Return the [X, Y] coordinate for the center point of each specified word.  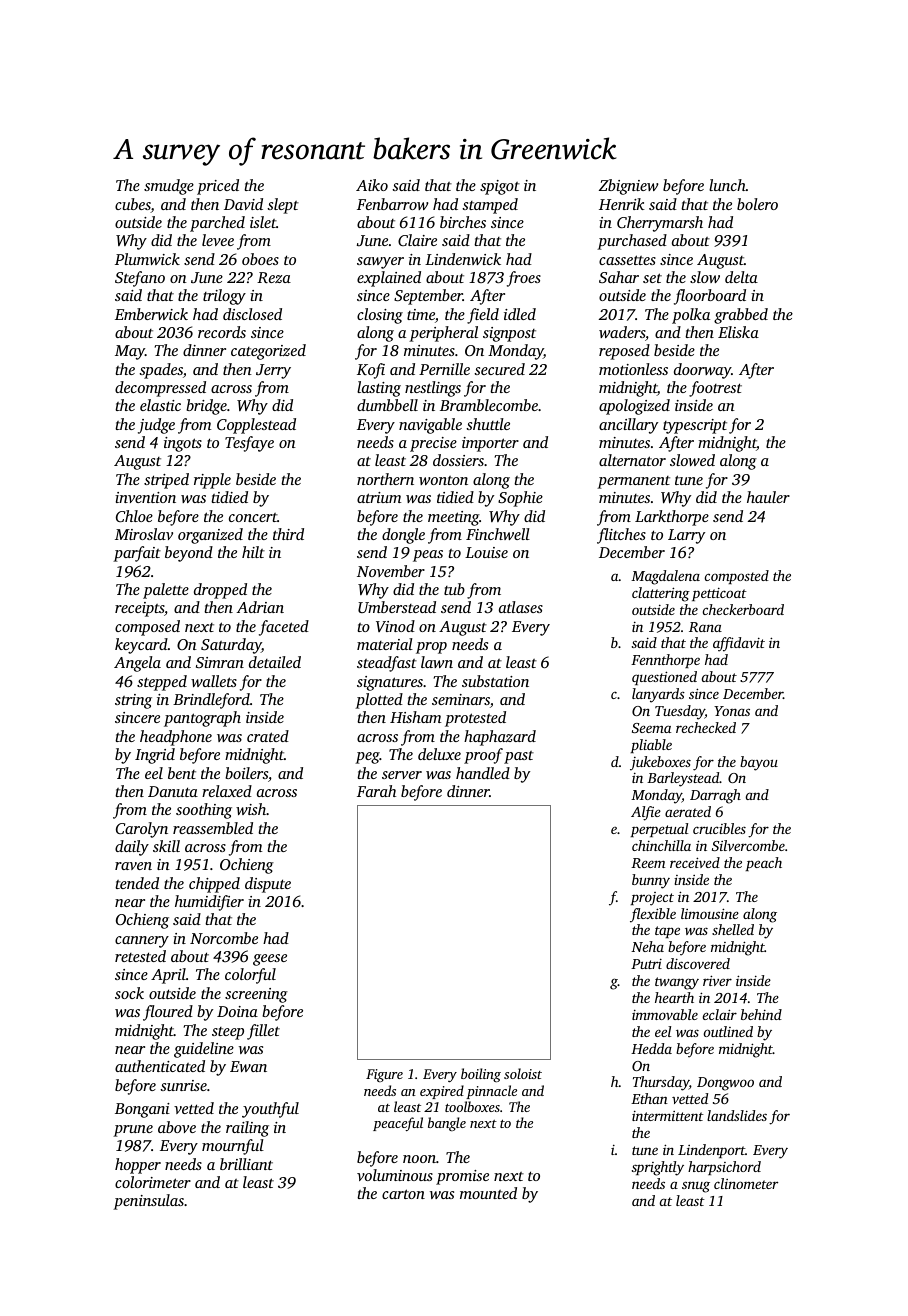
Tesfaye [249, 444]
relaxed [227, 791]
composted [737, 577]
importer [490, 444]
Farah [376, 791]
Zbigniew [629, 187]
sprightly [658, 1168]
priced [218, 187]
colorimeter [153, 1182]
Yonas [732, 711]
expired [442, 1092]
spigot [500, 187]
